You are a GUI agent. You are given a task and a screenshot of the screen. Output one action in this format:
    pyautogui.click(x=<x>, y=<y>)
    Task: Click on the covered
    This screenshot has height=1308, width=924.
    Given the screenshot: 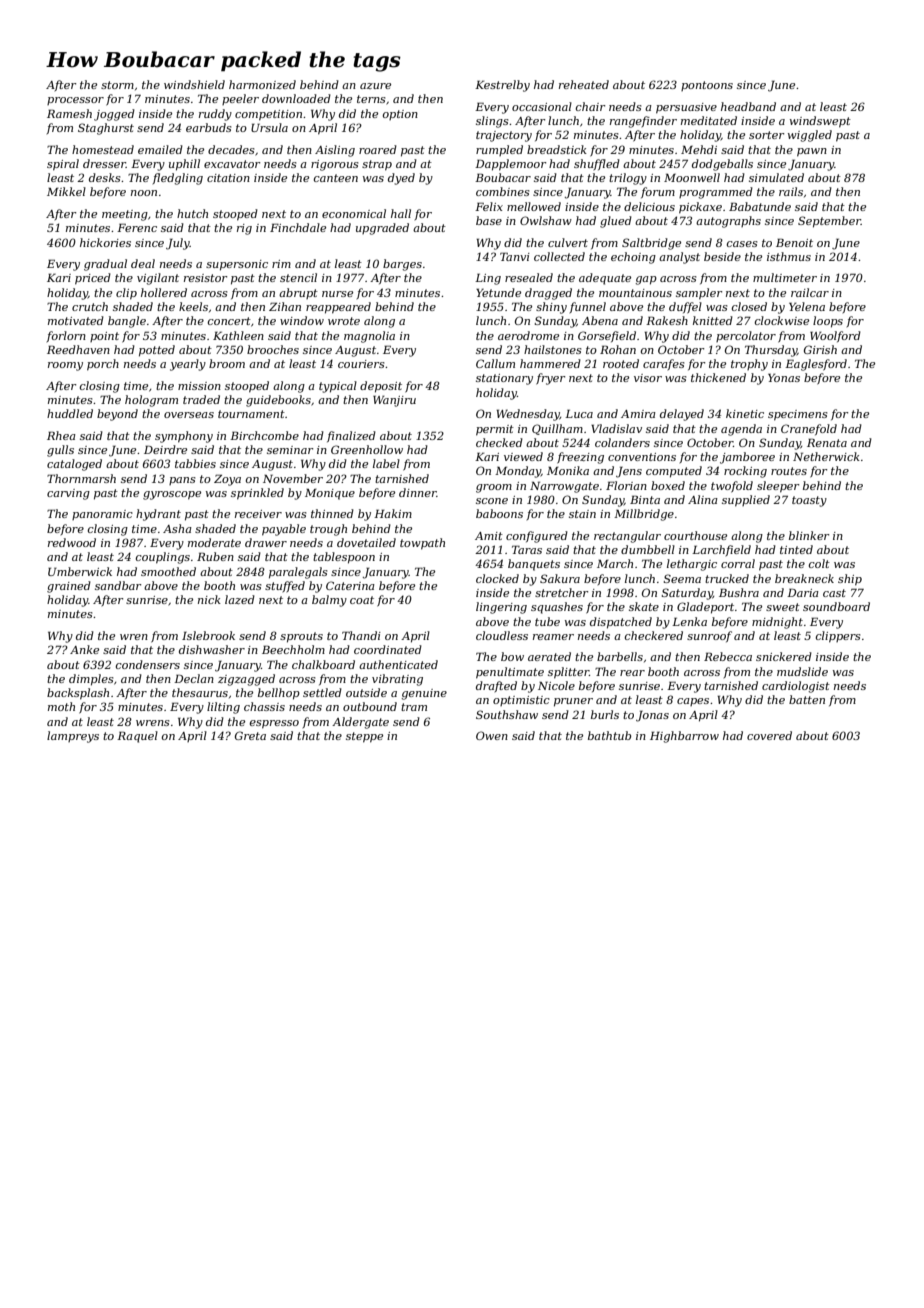 What is the action you would take?
    pyautogui.click(x=769, y=735)
